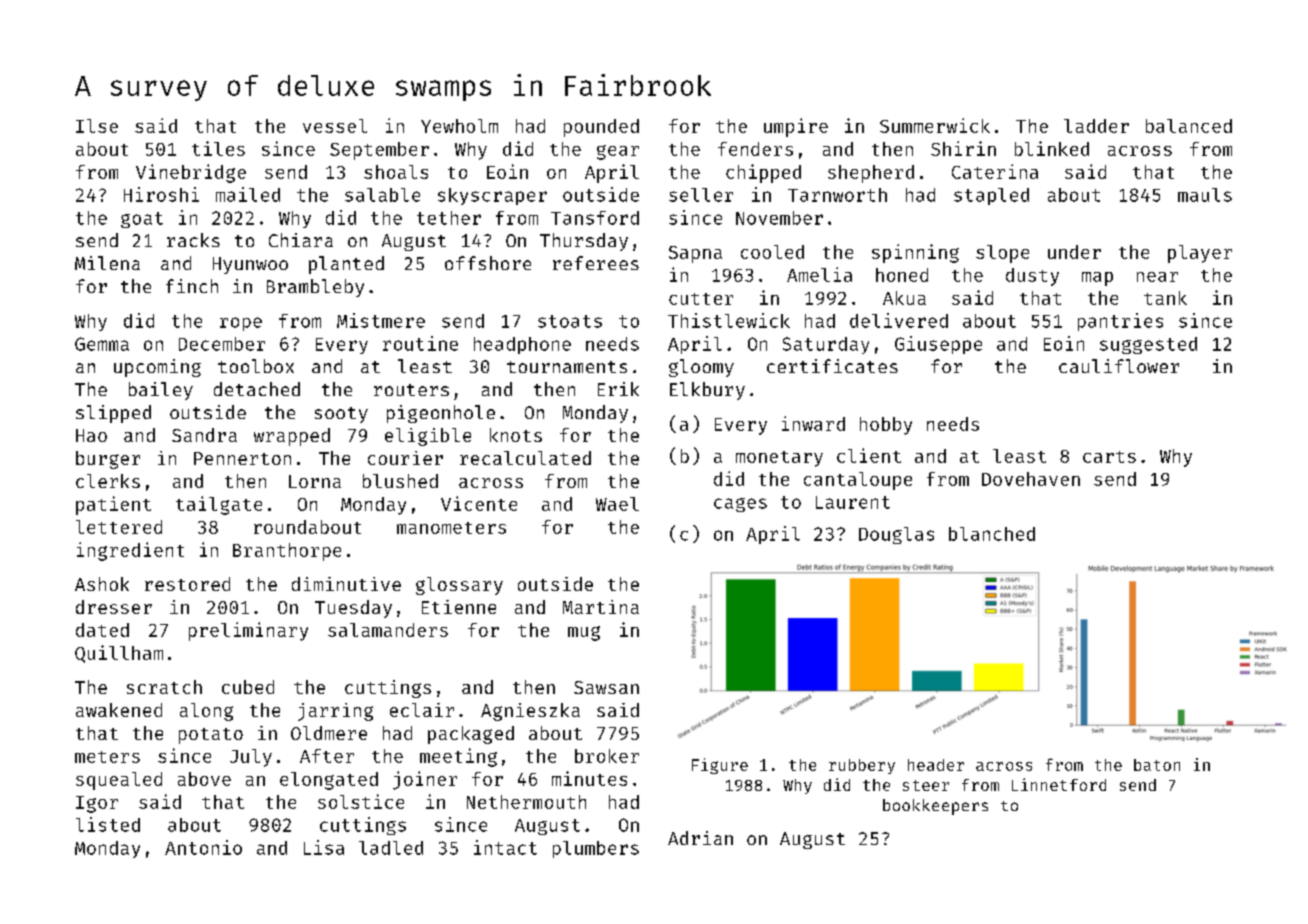 This screenshot has width=1308, height=924. Describe the element at coordinates (700, 838) in the screenshot. I see `Adrian` at that location.
